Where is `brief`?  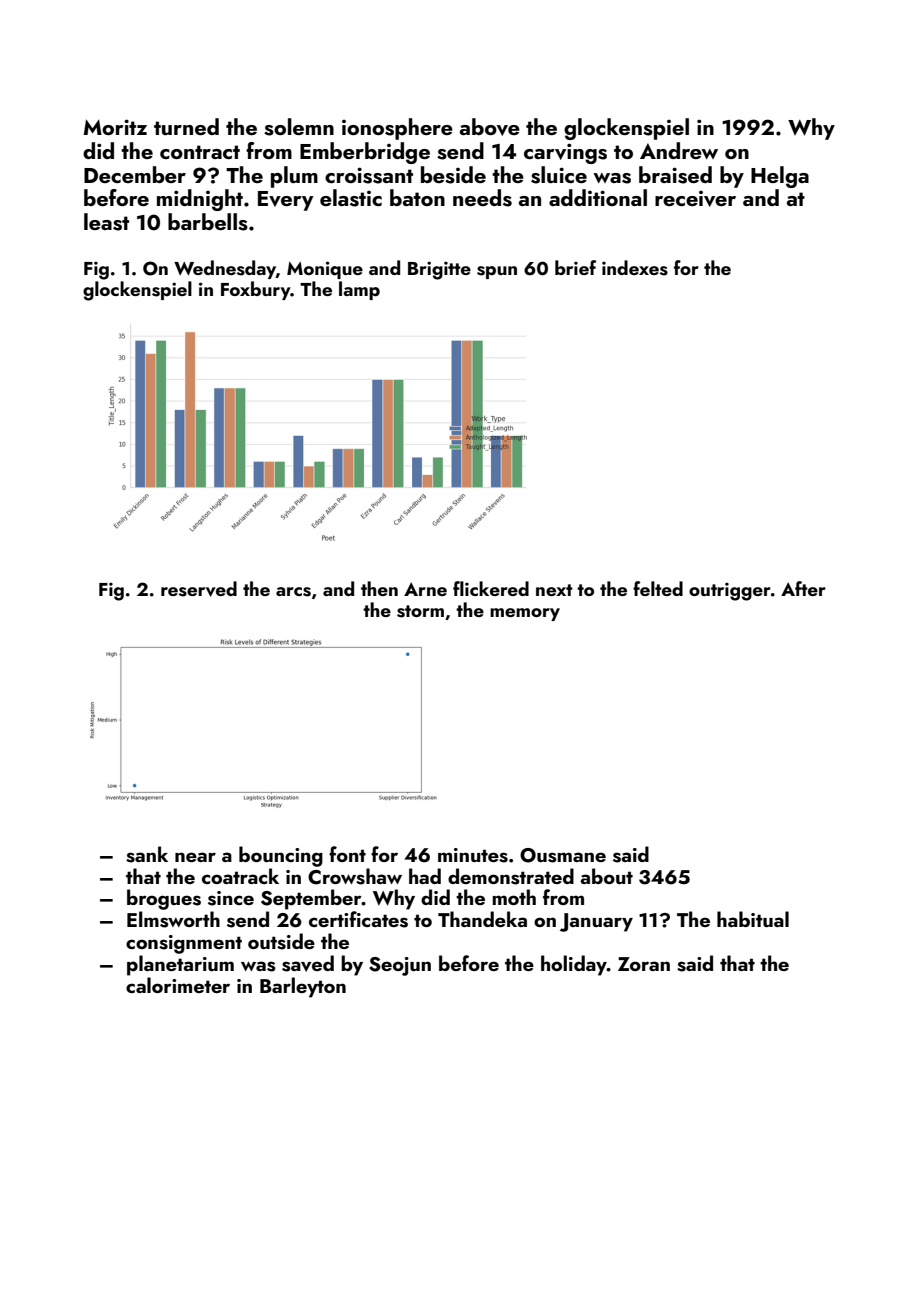 brief is located at coordinates (575, 267).
